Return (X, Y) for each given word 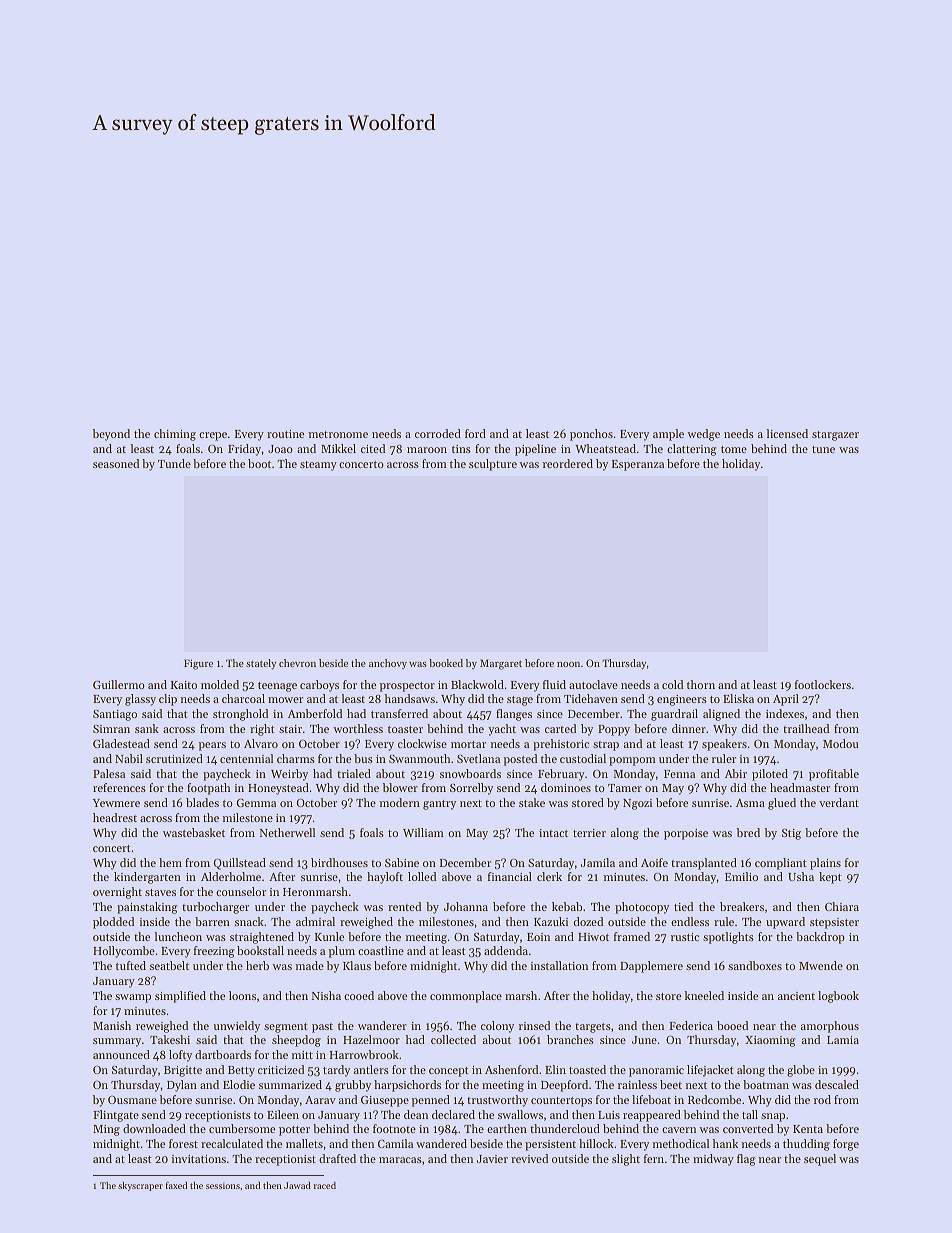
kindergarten (147, 878)
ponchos (591, 435)
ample (668, 435)
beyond (111, 435)
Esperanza (638, 465)
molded (220, 684)
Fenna (679, 774)
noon (568, 664)
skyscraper (140, 1186)
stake (532, 802)
